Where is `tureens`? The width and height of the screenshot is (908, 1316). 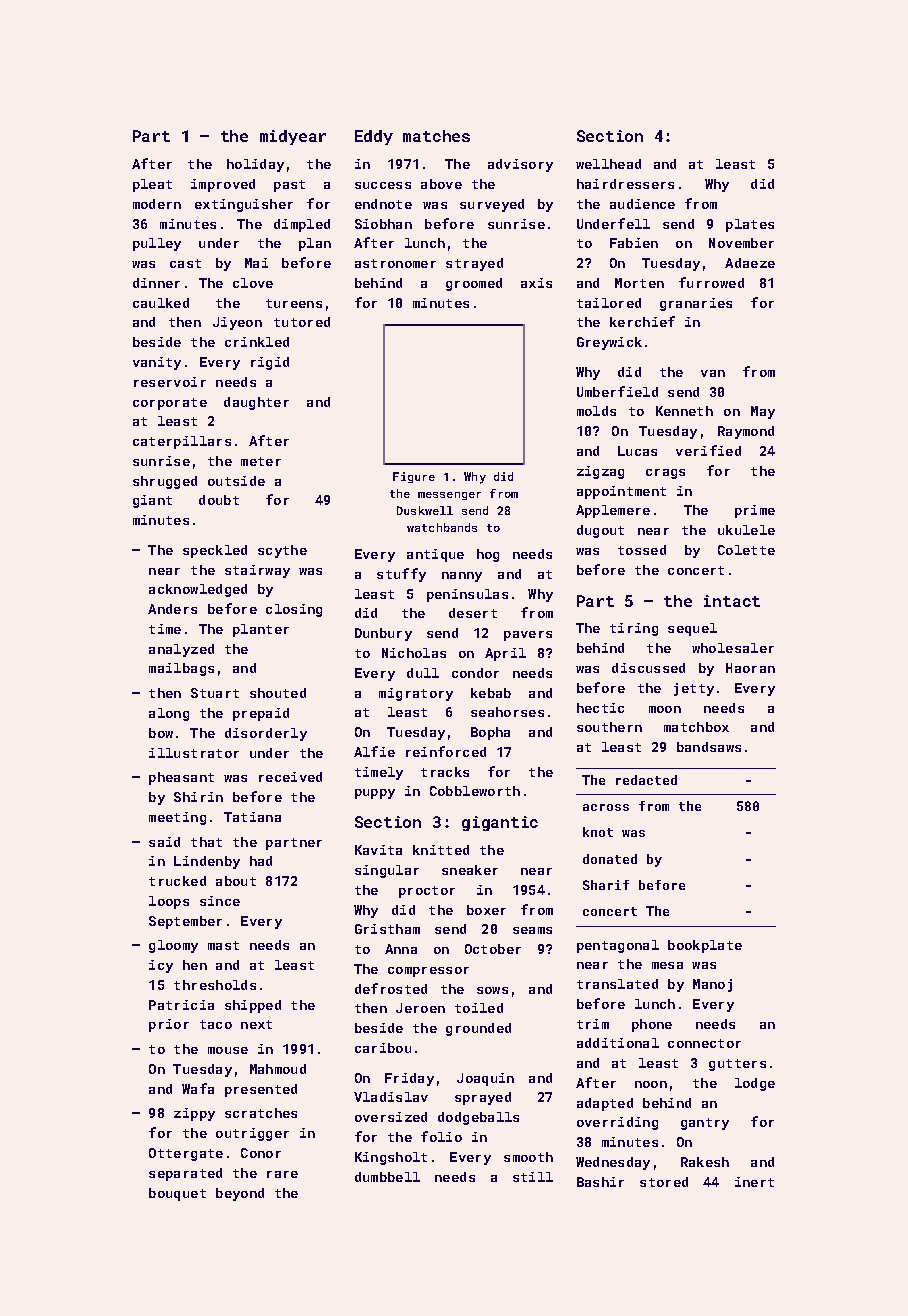 tureens is located at coordinates (294, 303).
